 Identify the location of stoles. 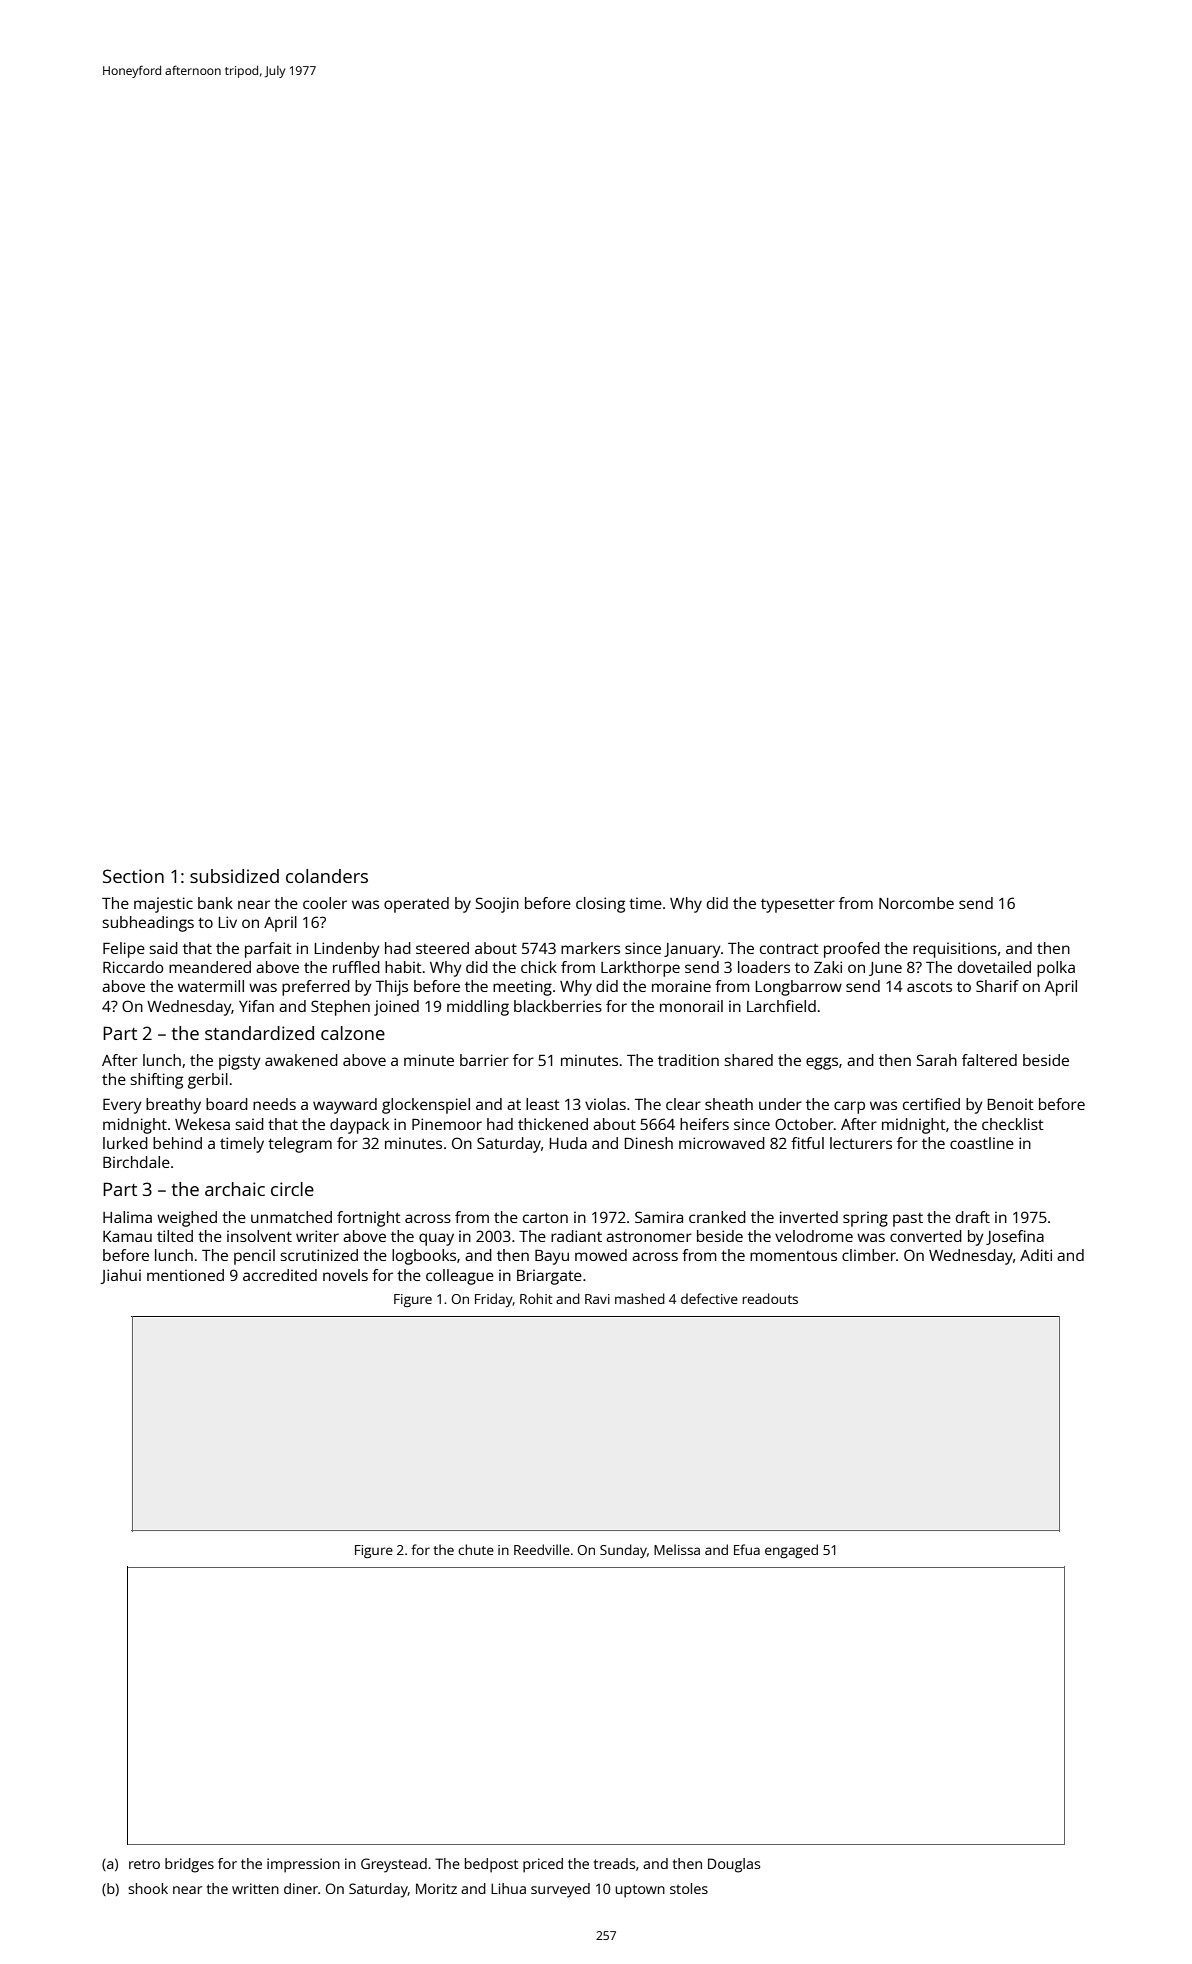
(689, 1888).
